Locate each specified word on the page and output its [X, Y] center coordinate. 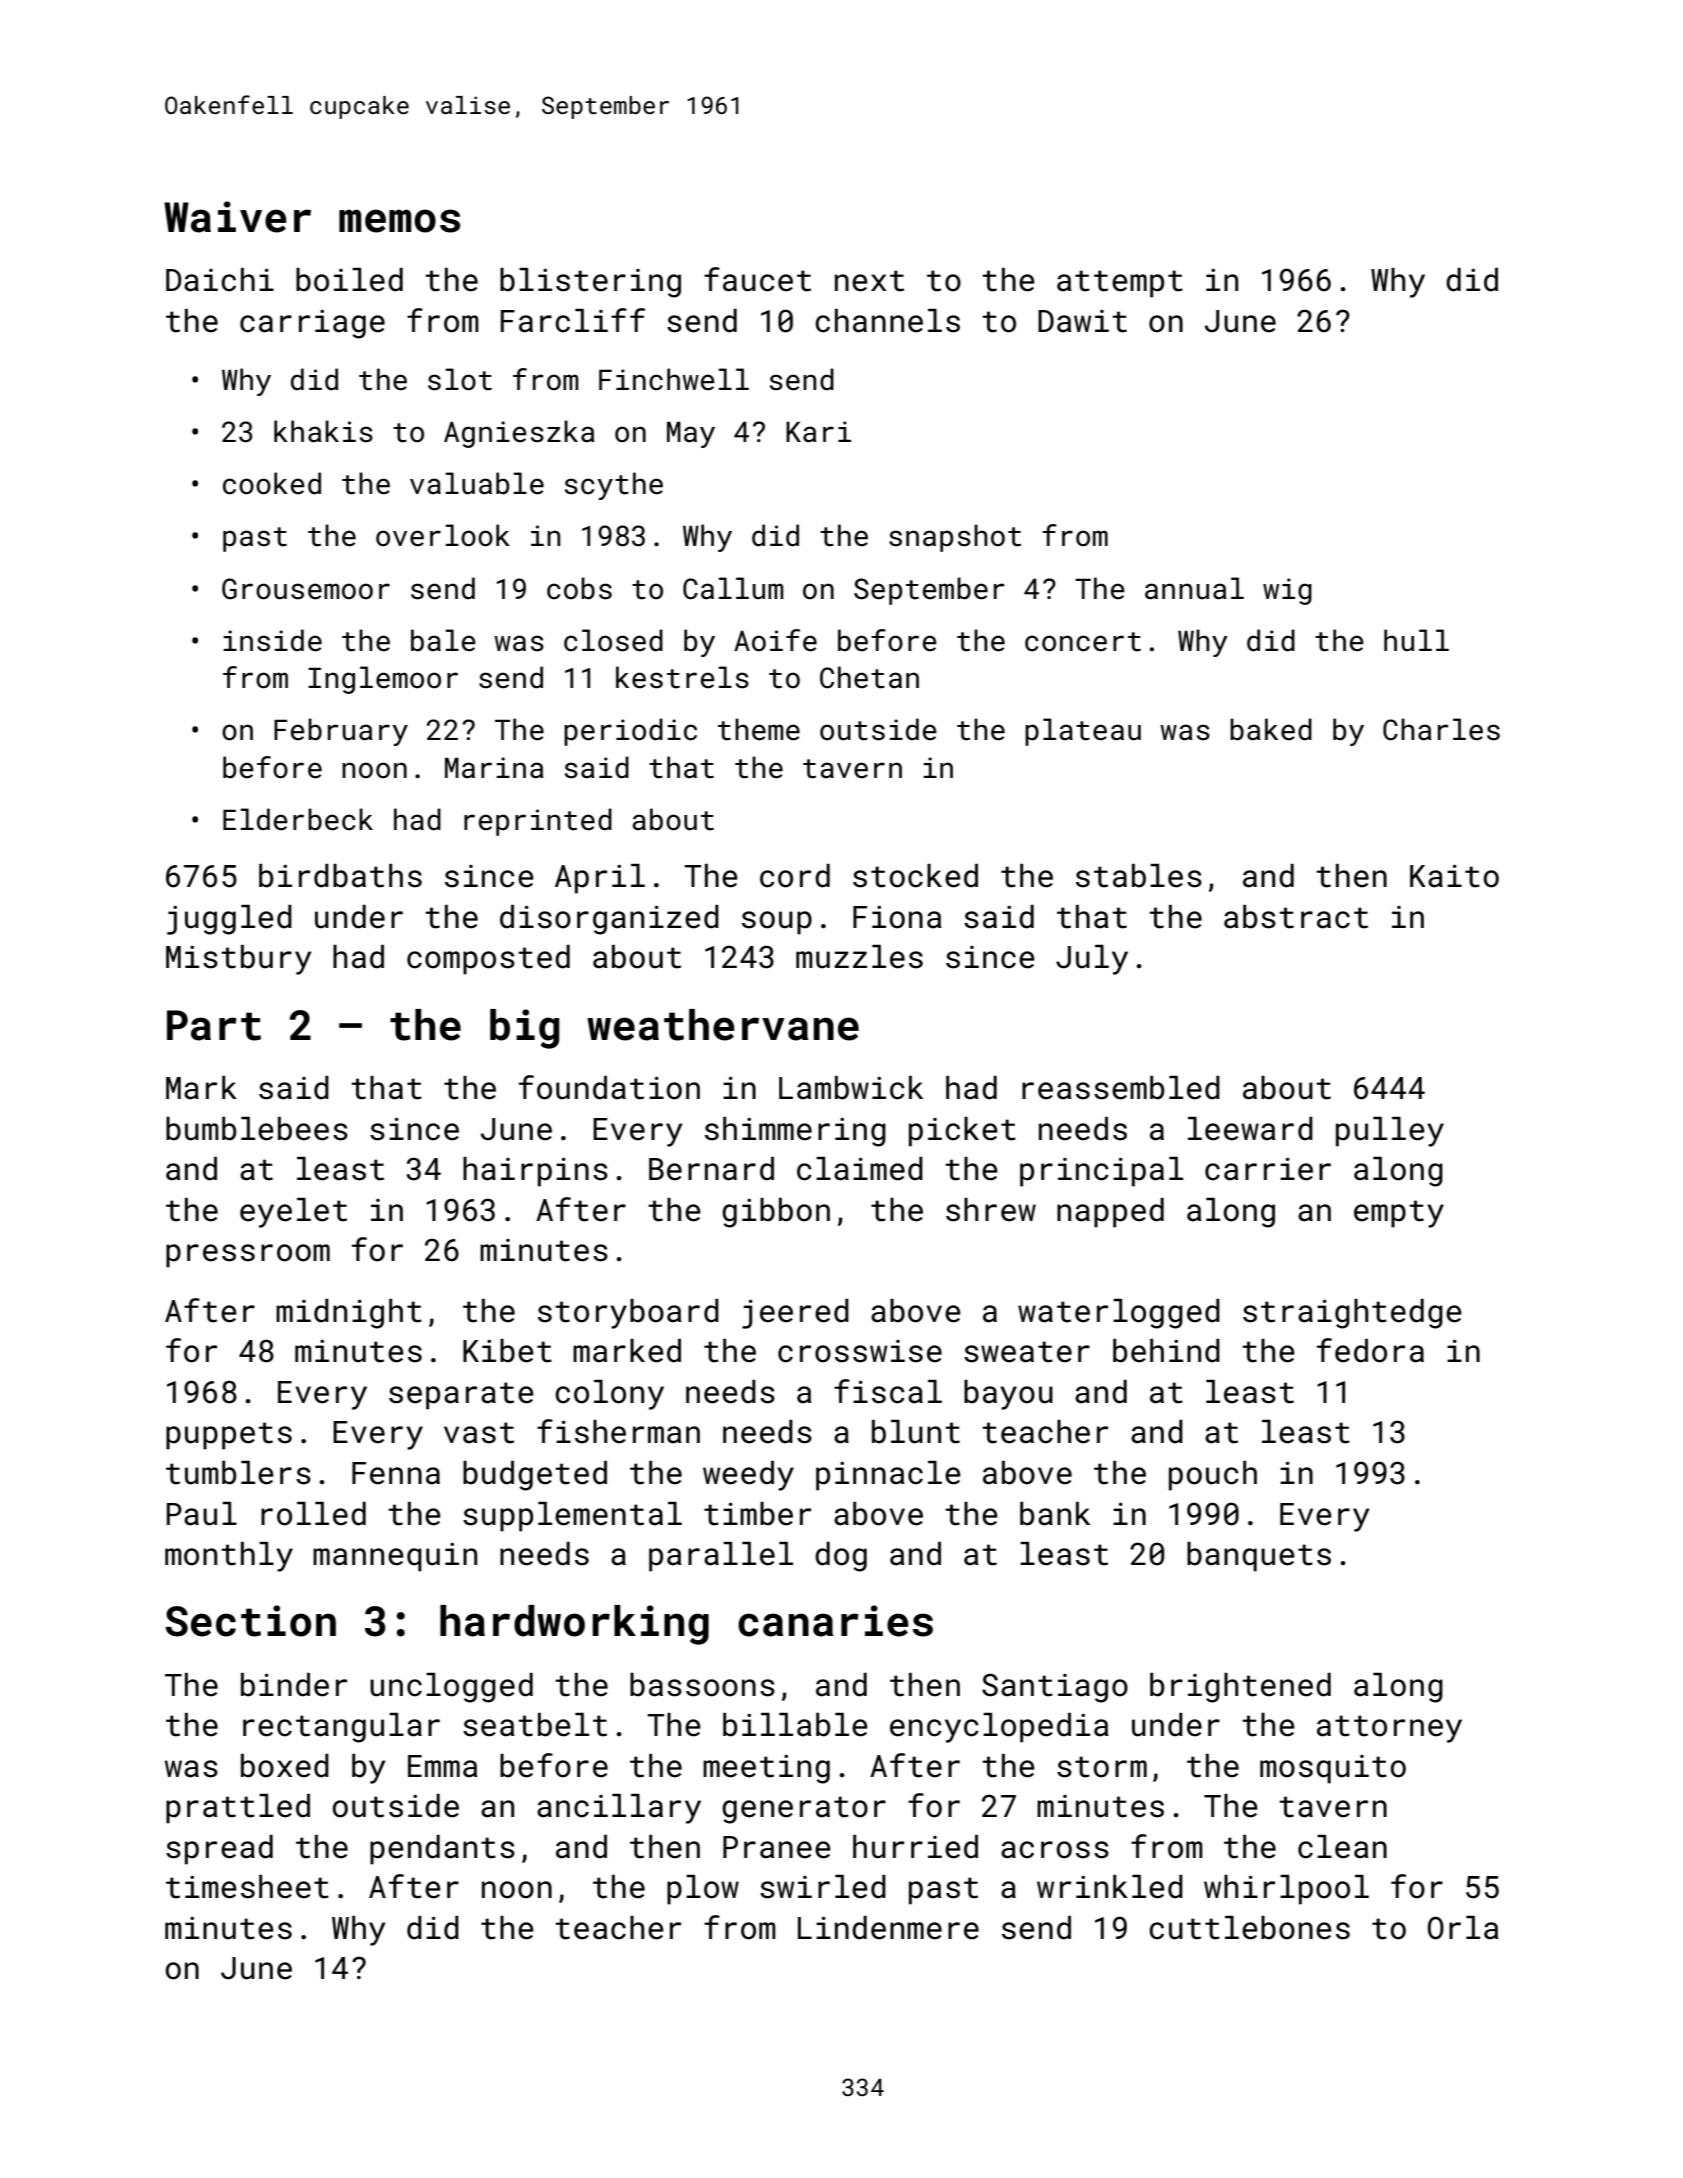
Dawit [1082, 321]
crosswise [860, 1351]
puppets [229, 1436]
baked [1271, 729]
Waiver [237, 217]
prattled [238, 1809]
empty [1399, 1214]
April [600, 879]
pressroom [248, 1256]
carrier [1268, 1169]
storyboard [628, 1314]
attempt [1120, 284]
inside [272, 640]
